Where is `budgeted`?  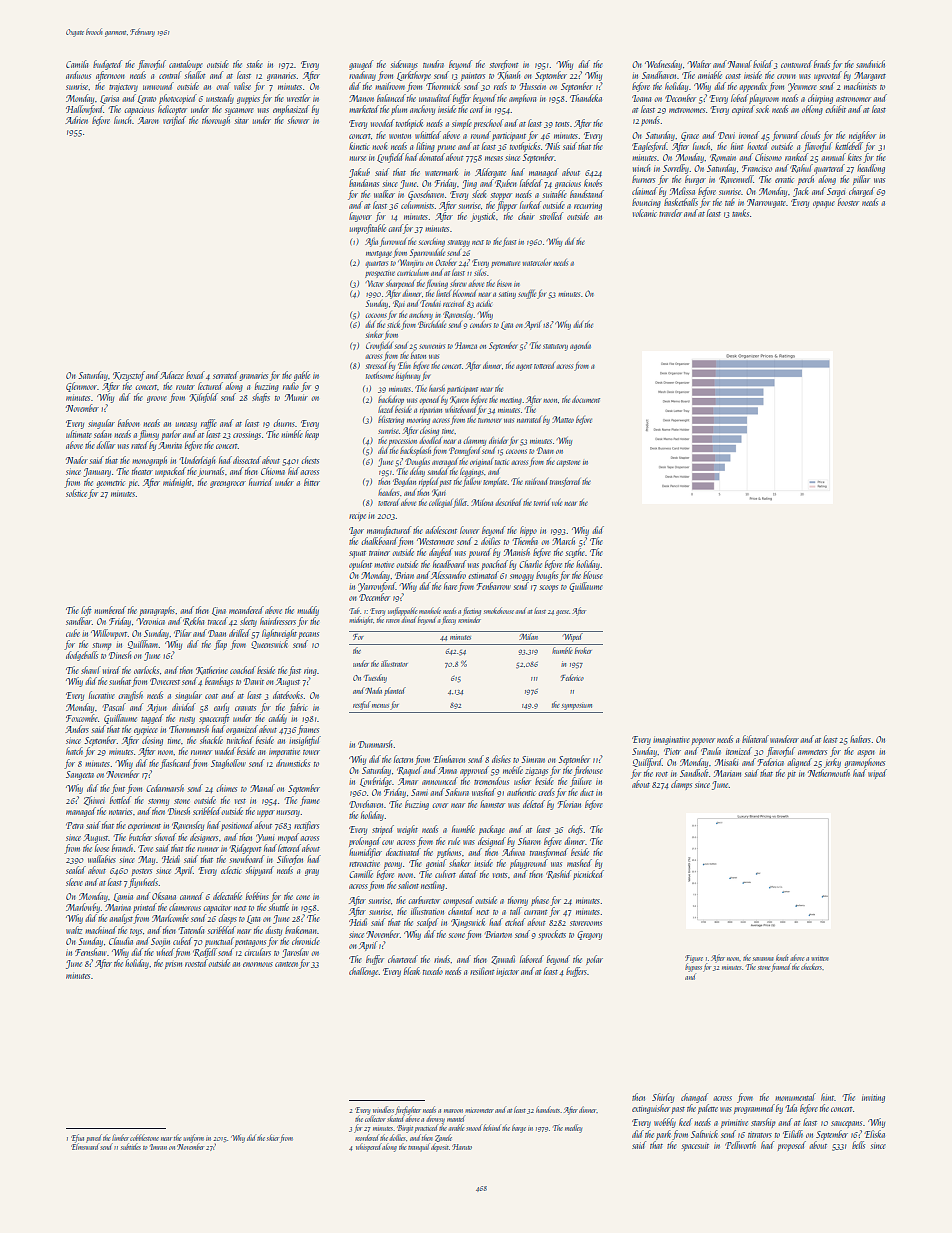
budgeted is located at coordinates (107, 65).
